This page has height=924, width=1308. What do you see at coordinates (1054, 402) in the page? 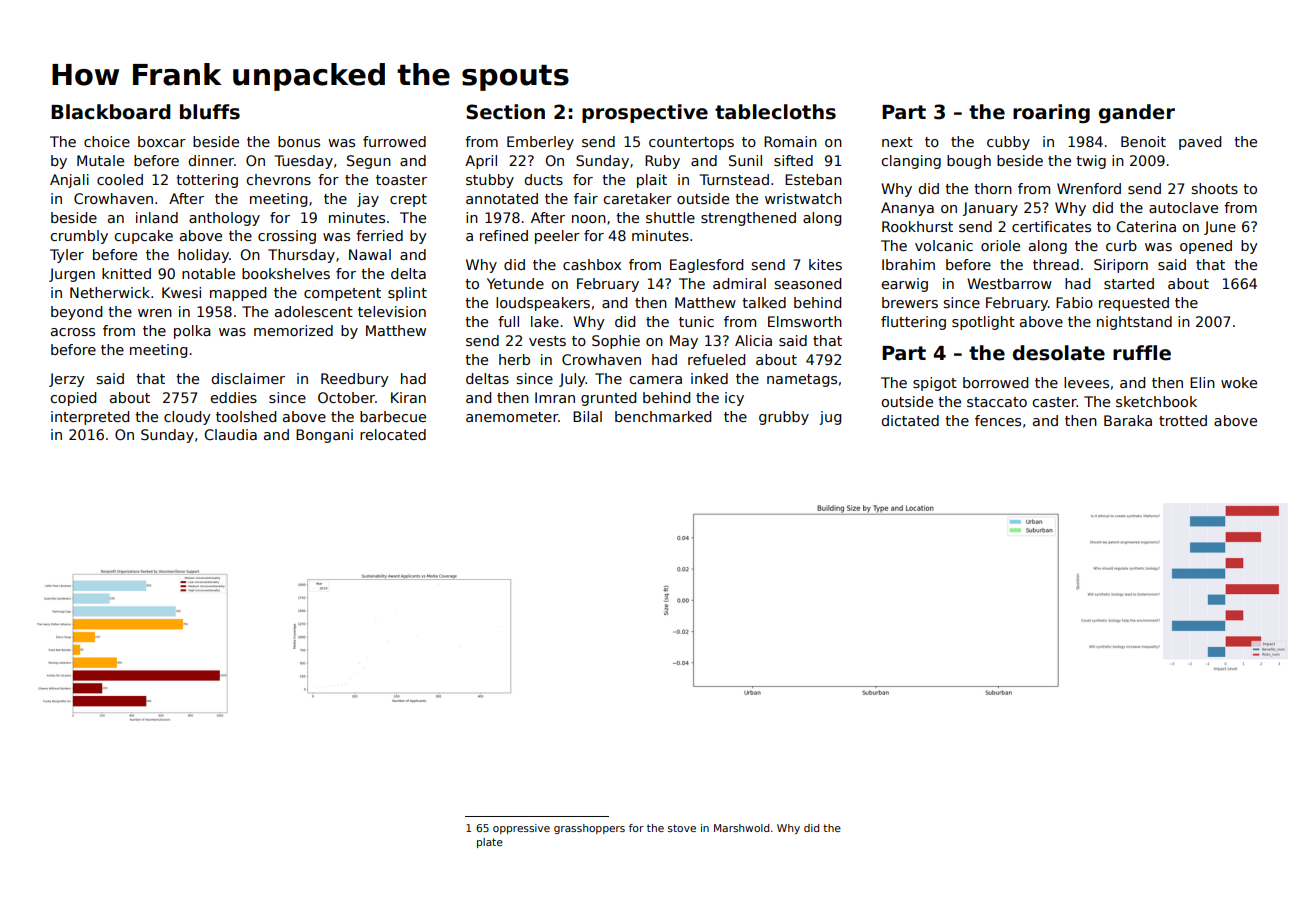
I see `caster` at bounding box center [1054, 402].
